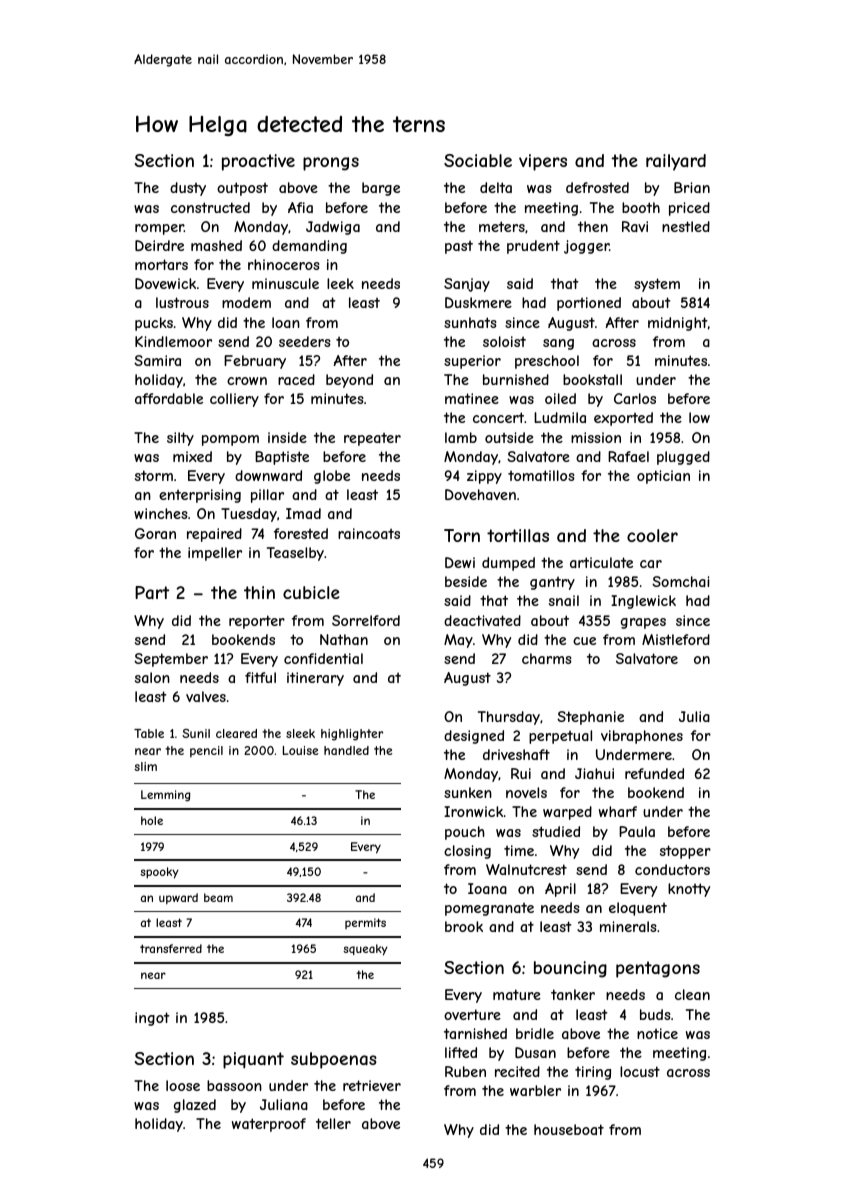  I want to click on cooler, so click(652, 535).
